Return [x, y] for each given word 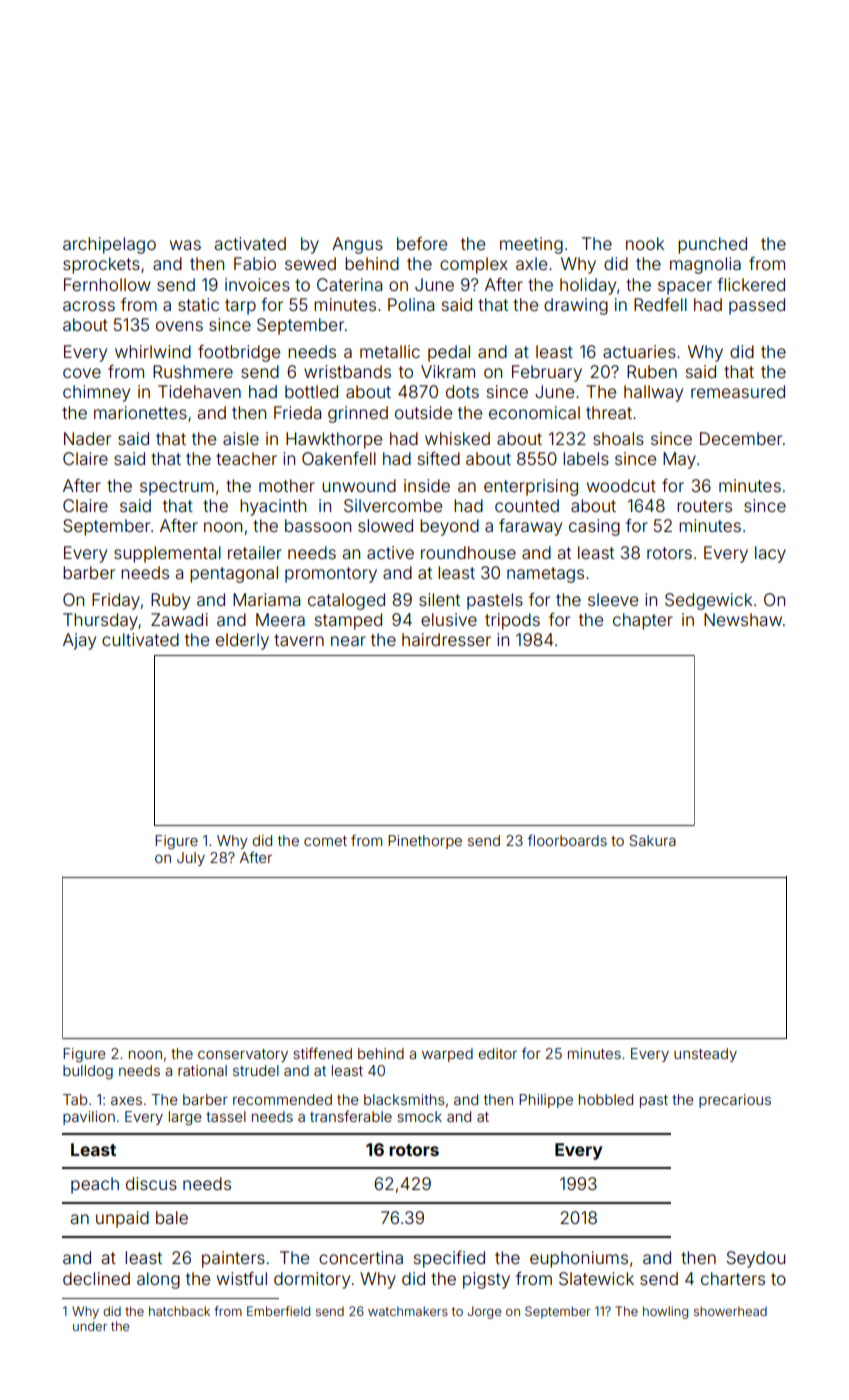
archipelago [109, 245]
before [422, 243]
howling [665, 1312]
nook [645, 243]
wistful [242, 1278]
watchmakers [408, 1311]
